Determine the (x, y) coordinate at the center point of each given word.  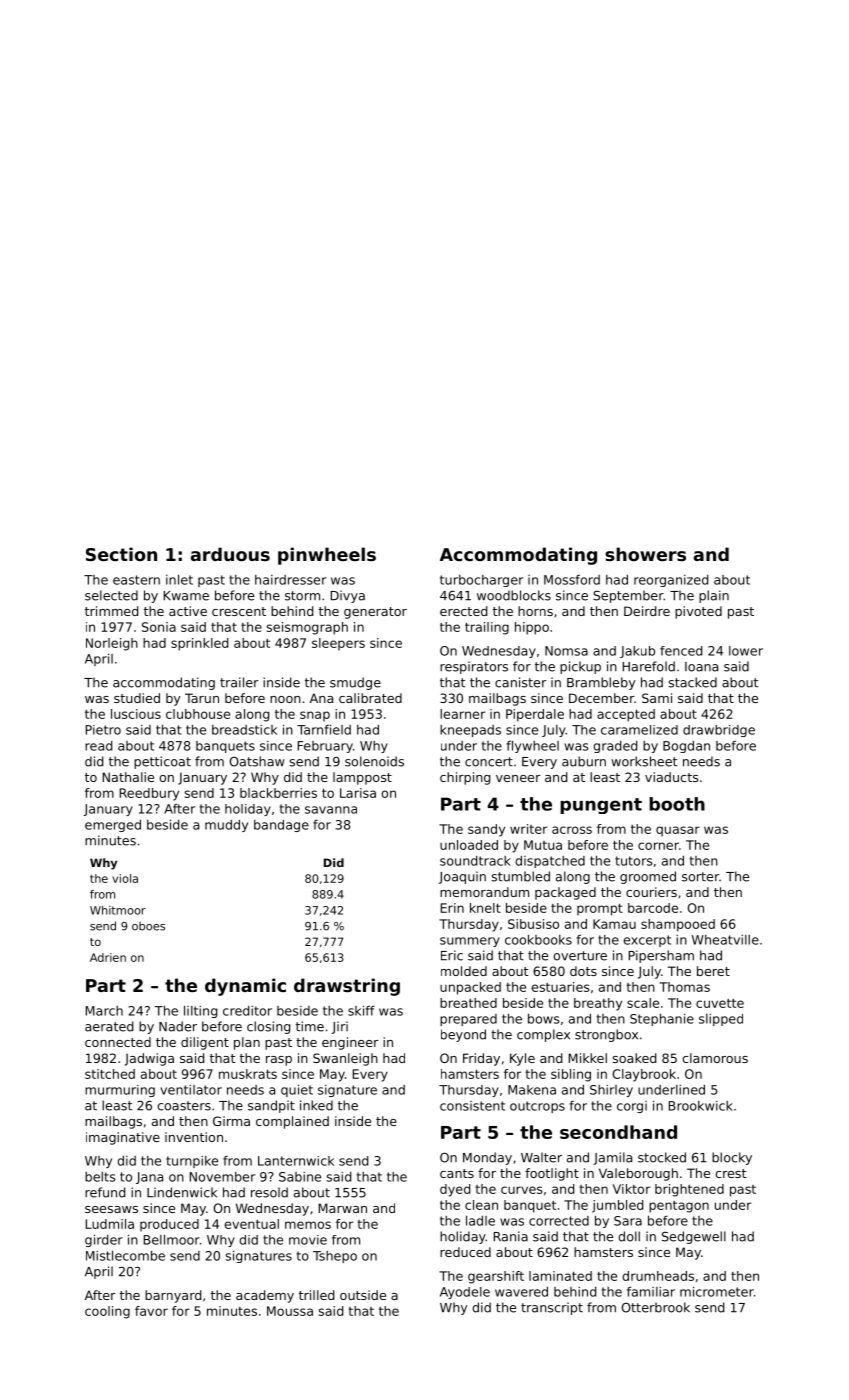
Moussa (290, 1311)
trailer (239, 682)
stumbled (520, 876)
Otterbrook (655, 1307)
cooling (107, 1312)
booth (677, 804)
